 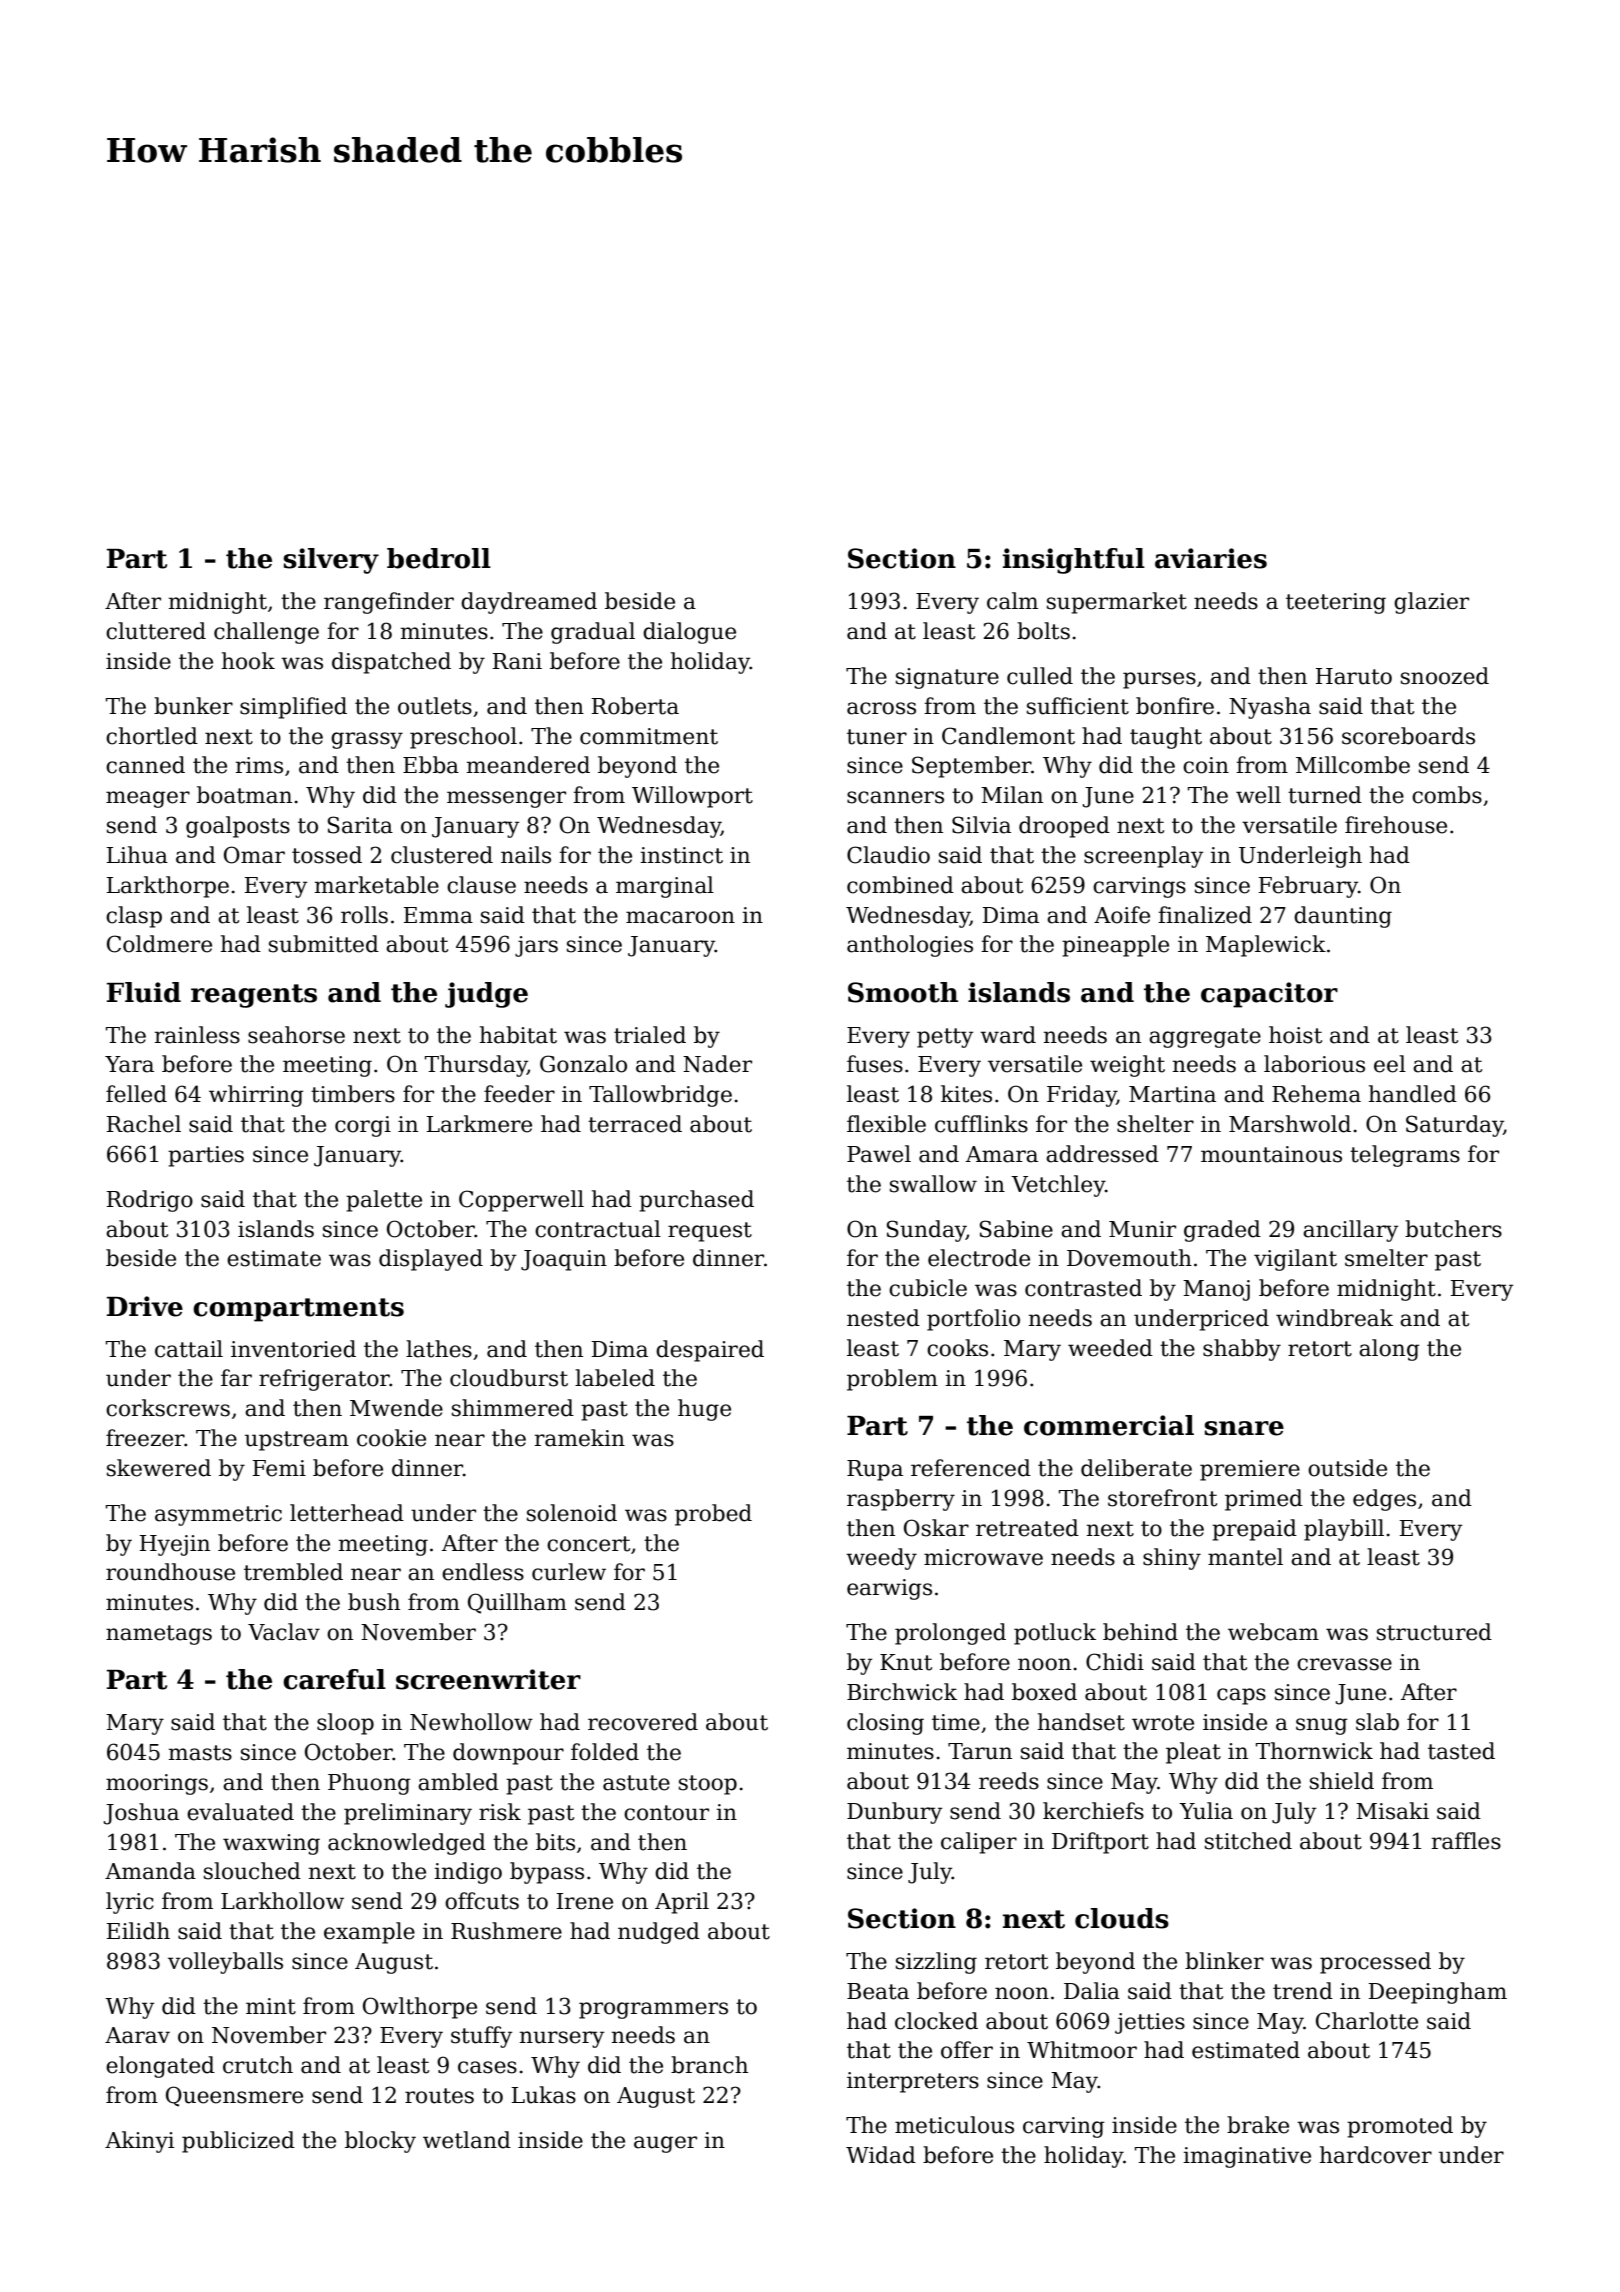 What do you see at coordinates (156, 631) in the screenshot?
I see `cluttered` at bounding box center [156, 631].
